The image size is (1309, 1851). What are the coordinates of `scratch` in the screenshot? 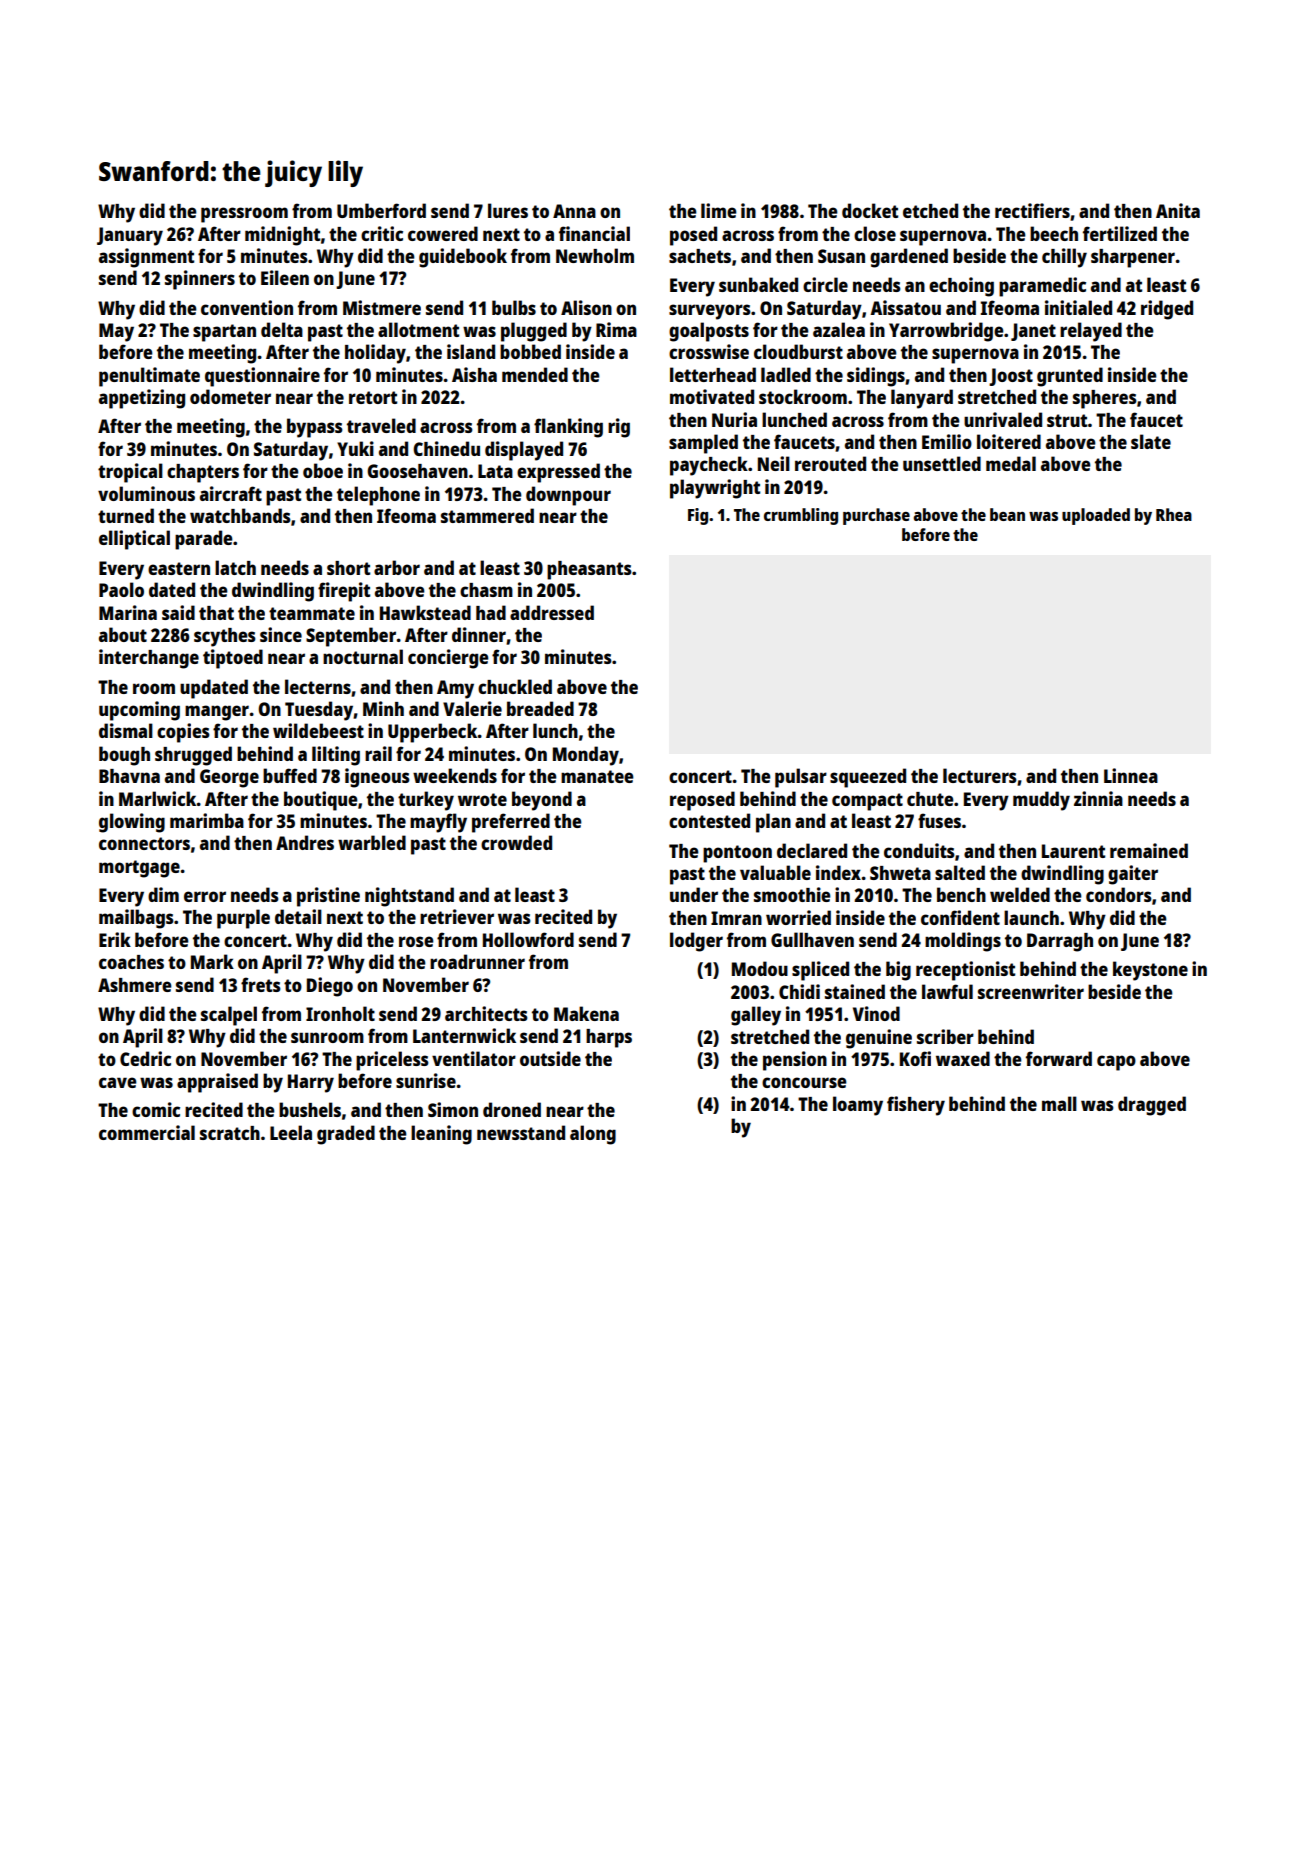 It's located at (230, 1133).
